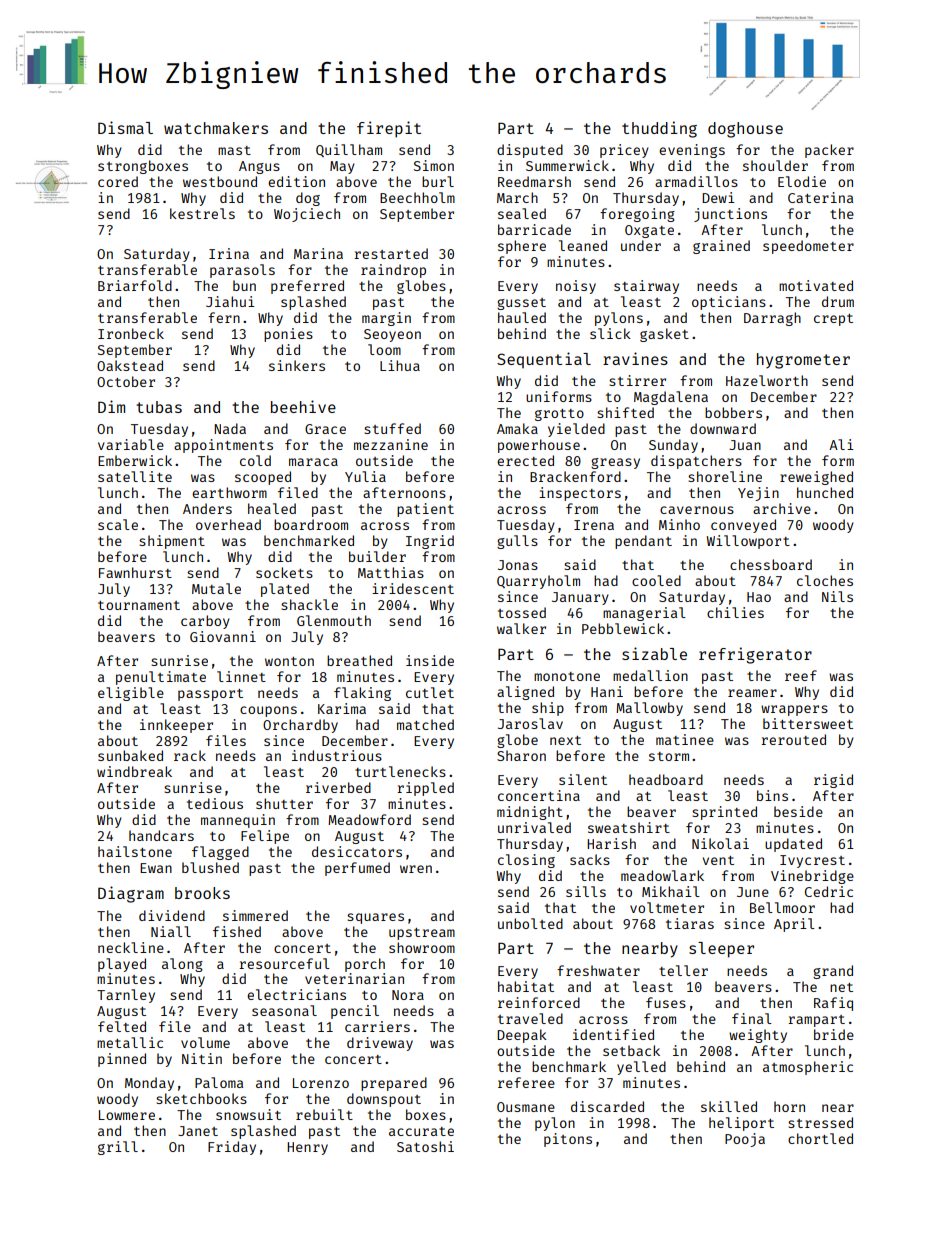 Image resolution: width=952 pixels, height=1233 pixels. What do you see at coordinates (408, 995) in the screenshot?
I see `Nora` at bounding box center [408, 995].
